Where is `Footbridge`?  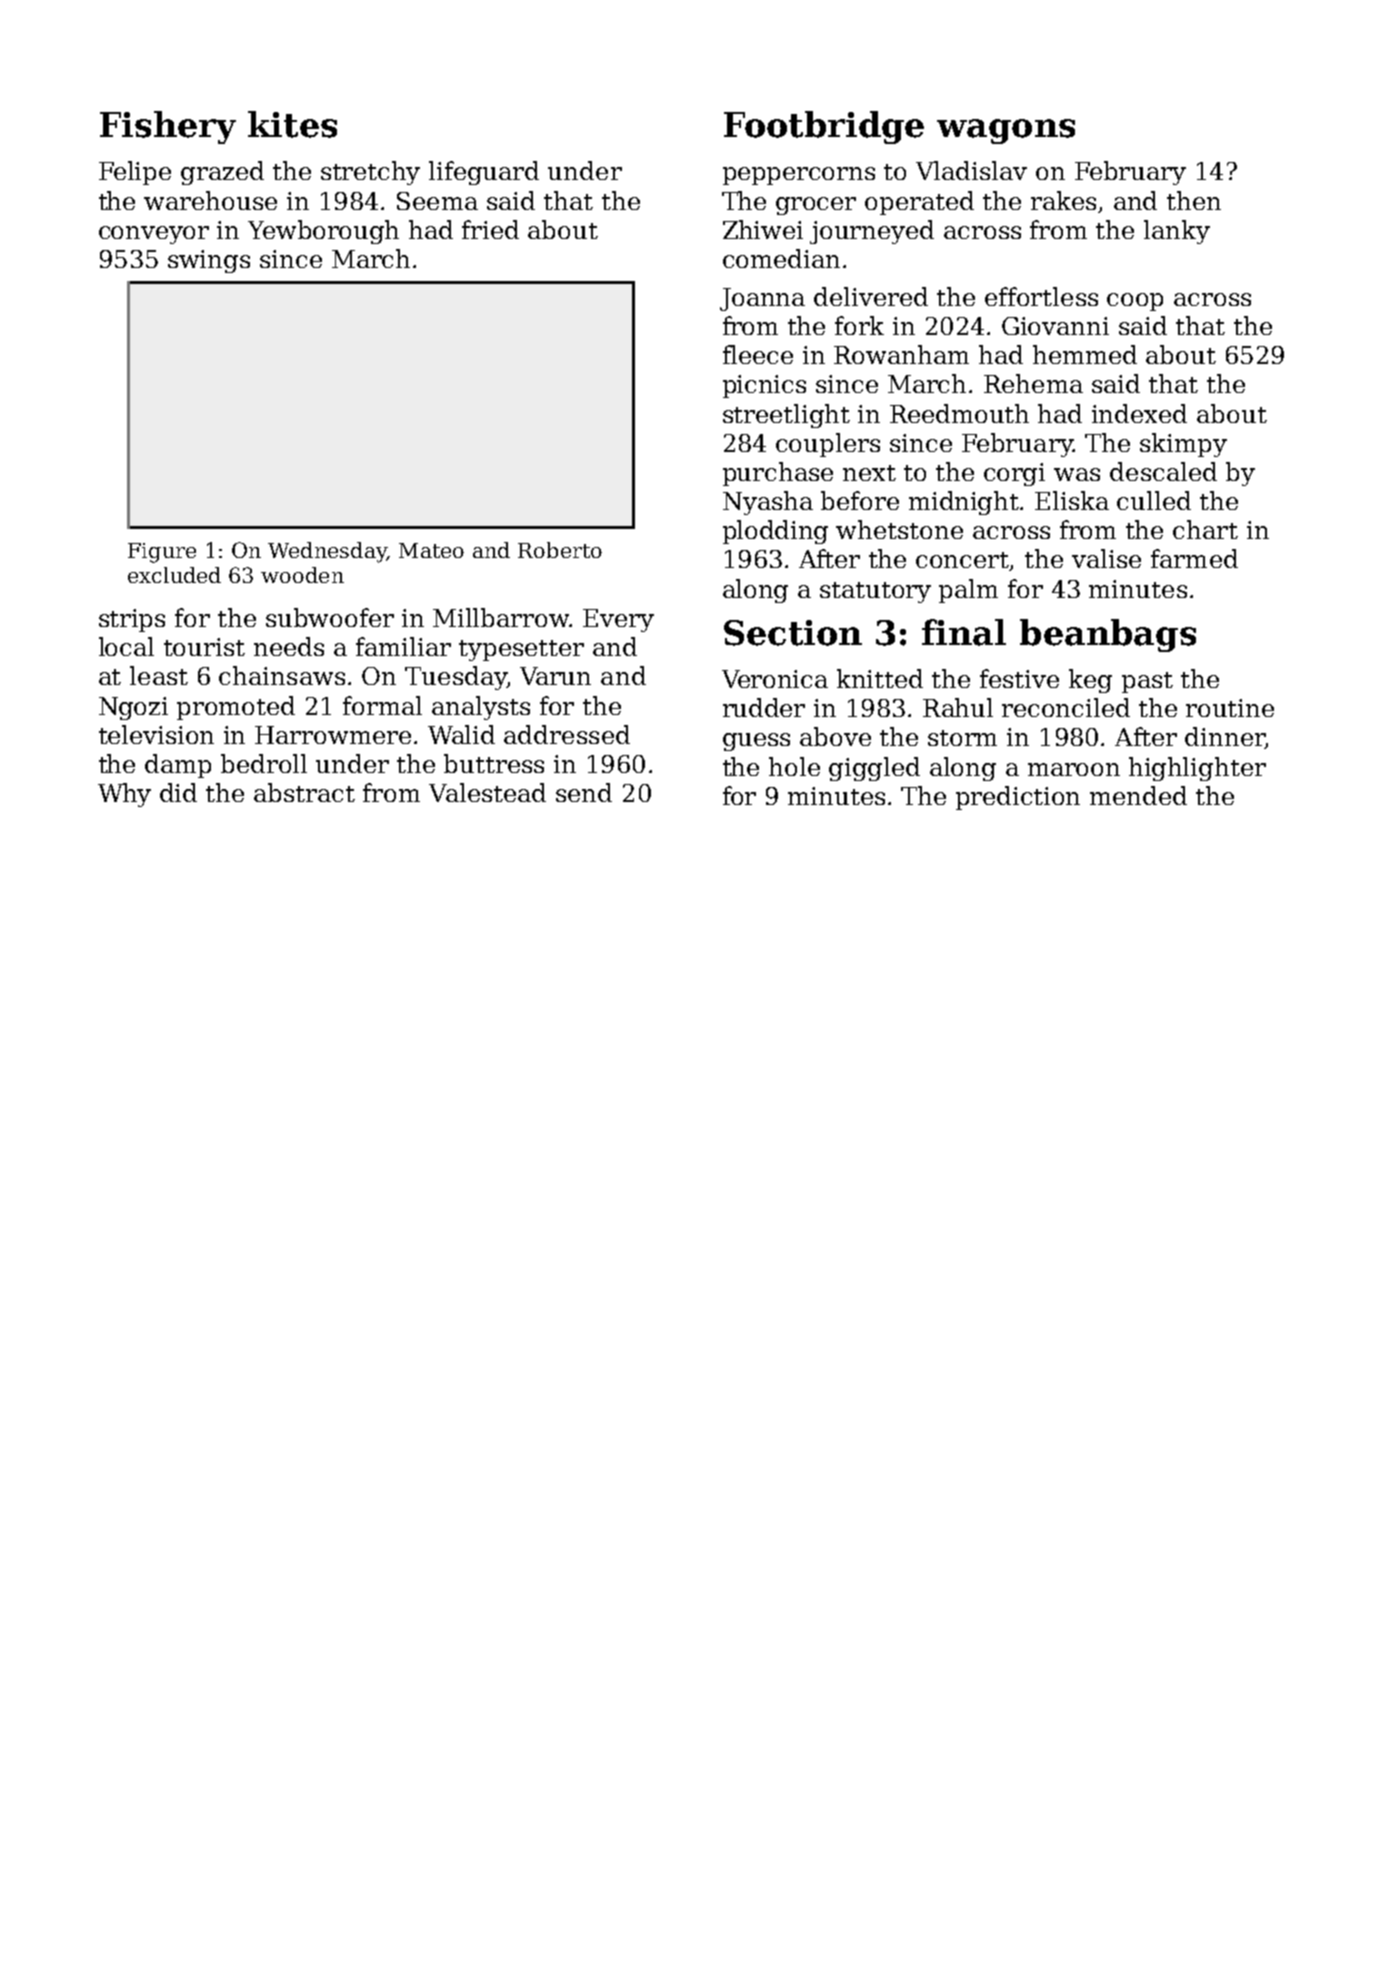
Footbridge is located at coordinates (824, 127).
